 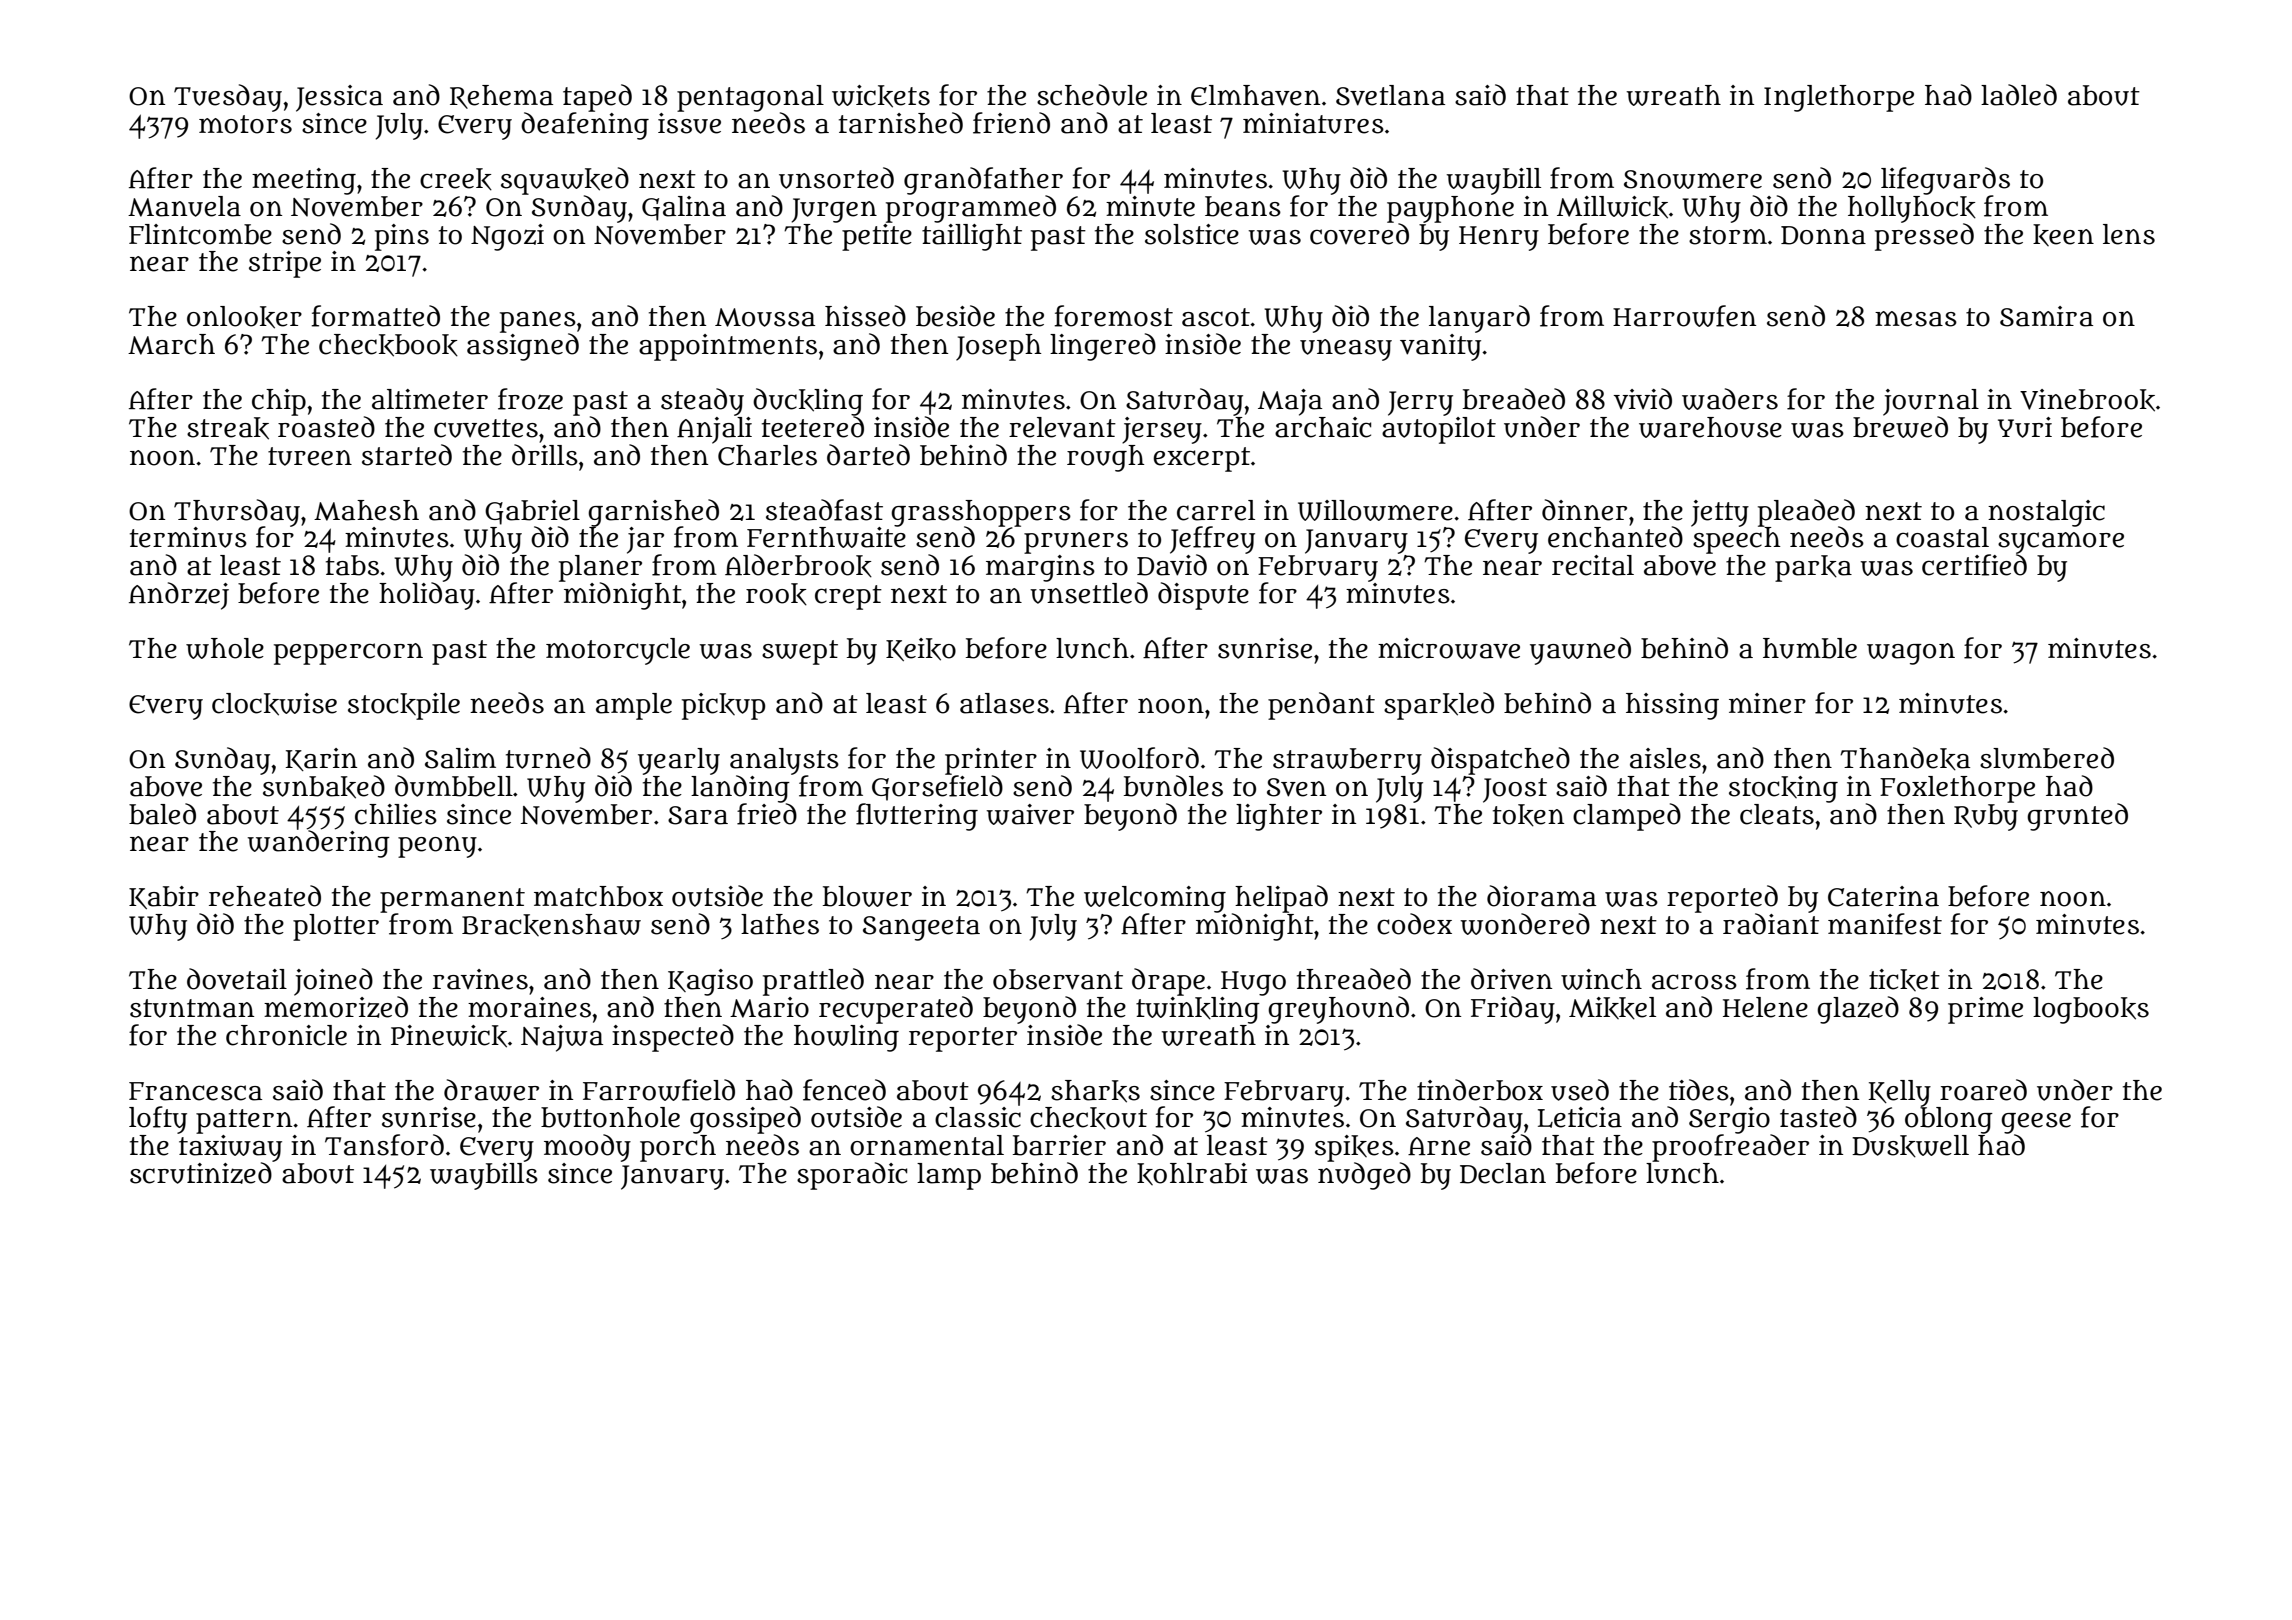 What do you see at coordinates (545, 455) in the page?
I see `drills` at bounding box center [545, 455].
